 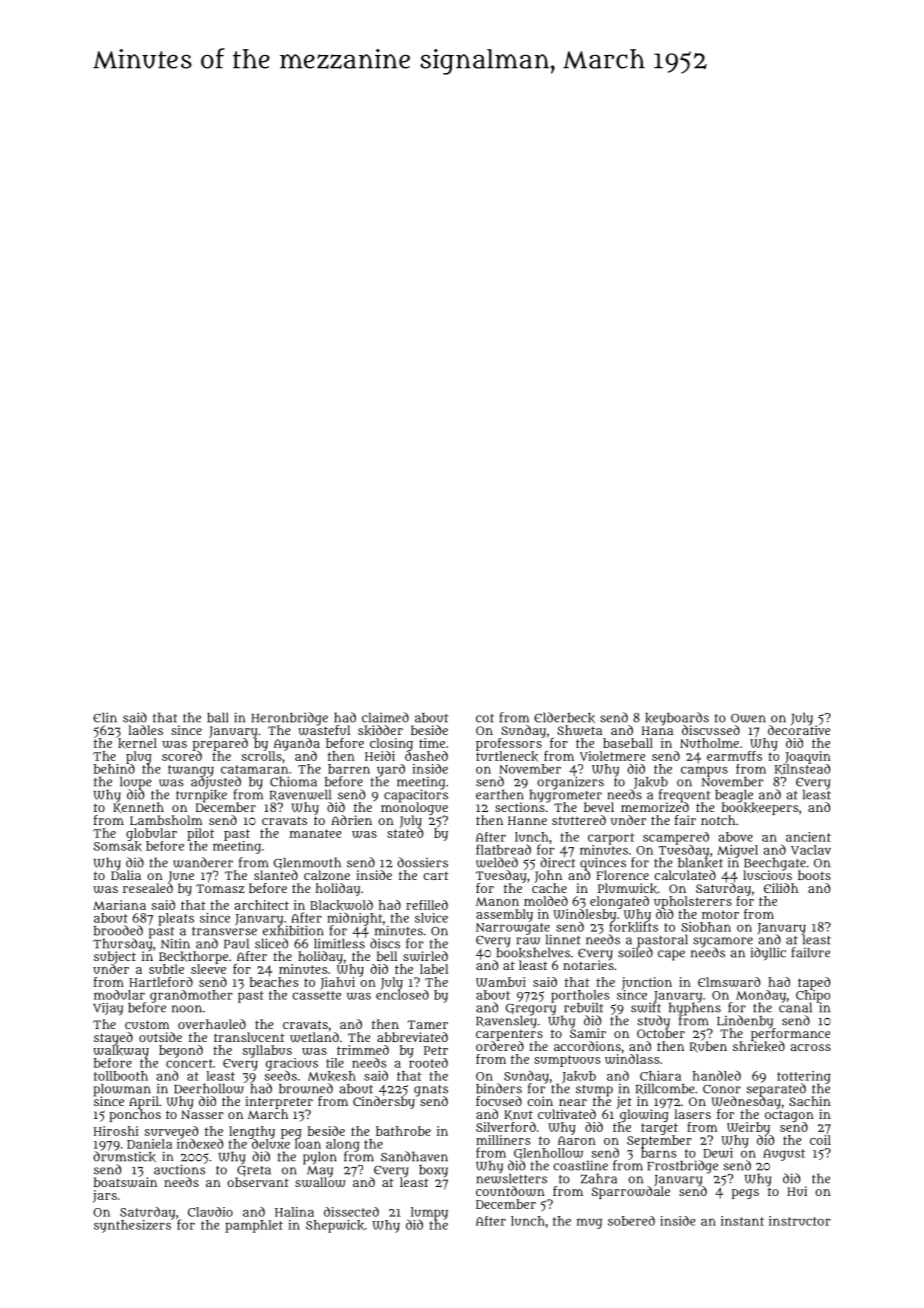 What do you see at coordinates (734, 756) in the screenshot?
I see `earmuffs` at bounding box center [734, 756].
